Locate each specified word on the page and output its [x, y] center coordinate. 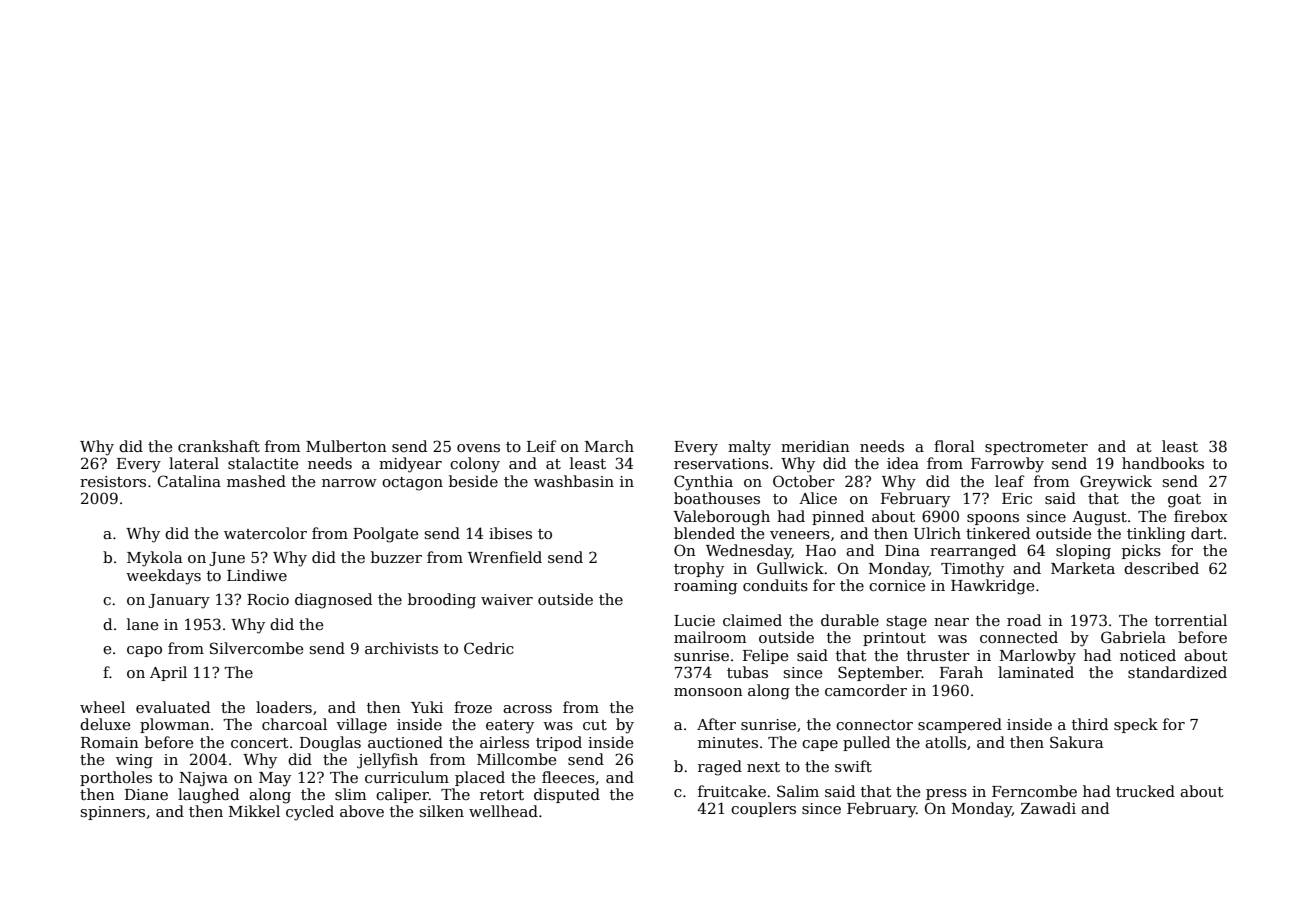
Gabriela [1133, 637]
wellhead [503, 811]
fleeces [568, 777]
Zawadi [1048, 808]
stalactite [263, 463]
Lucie [694, 620]
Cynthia [703, 483]
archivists [401, 648]
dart [1207, 533]
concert [260, 743]
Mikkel [254, 811]
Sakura [1076, 742]
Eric [1017, 498]
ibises [510, 533]
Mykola [154, 559]
